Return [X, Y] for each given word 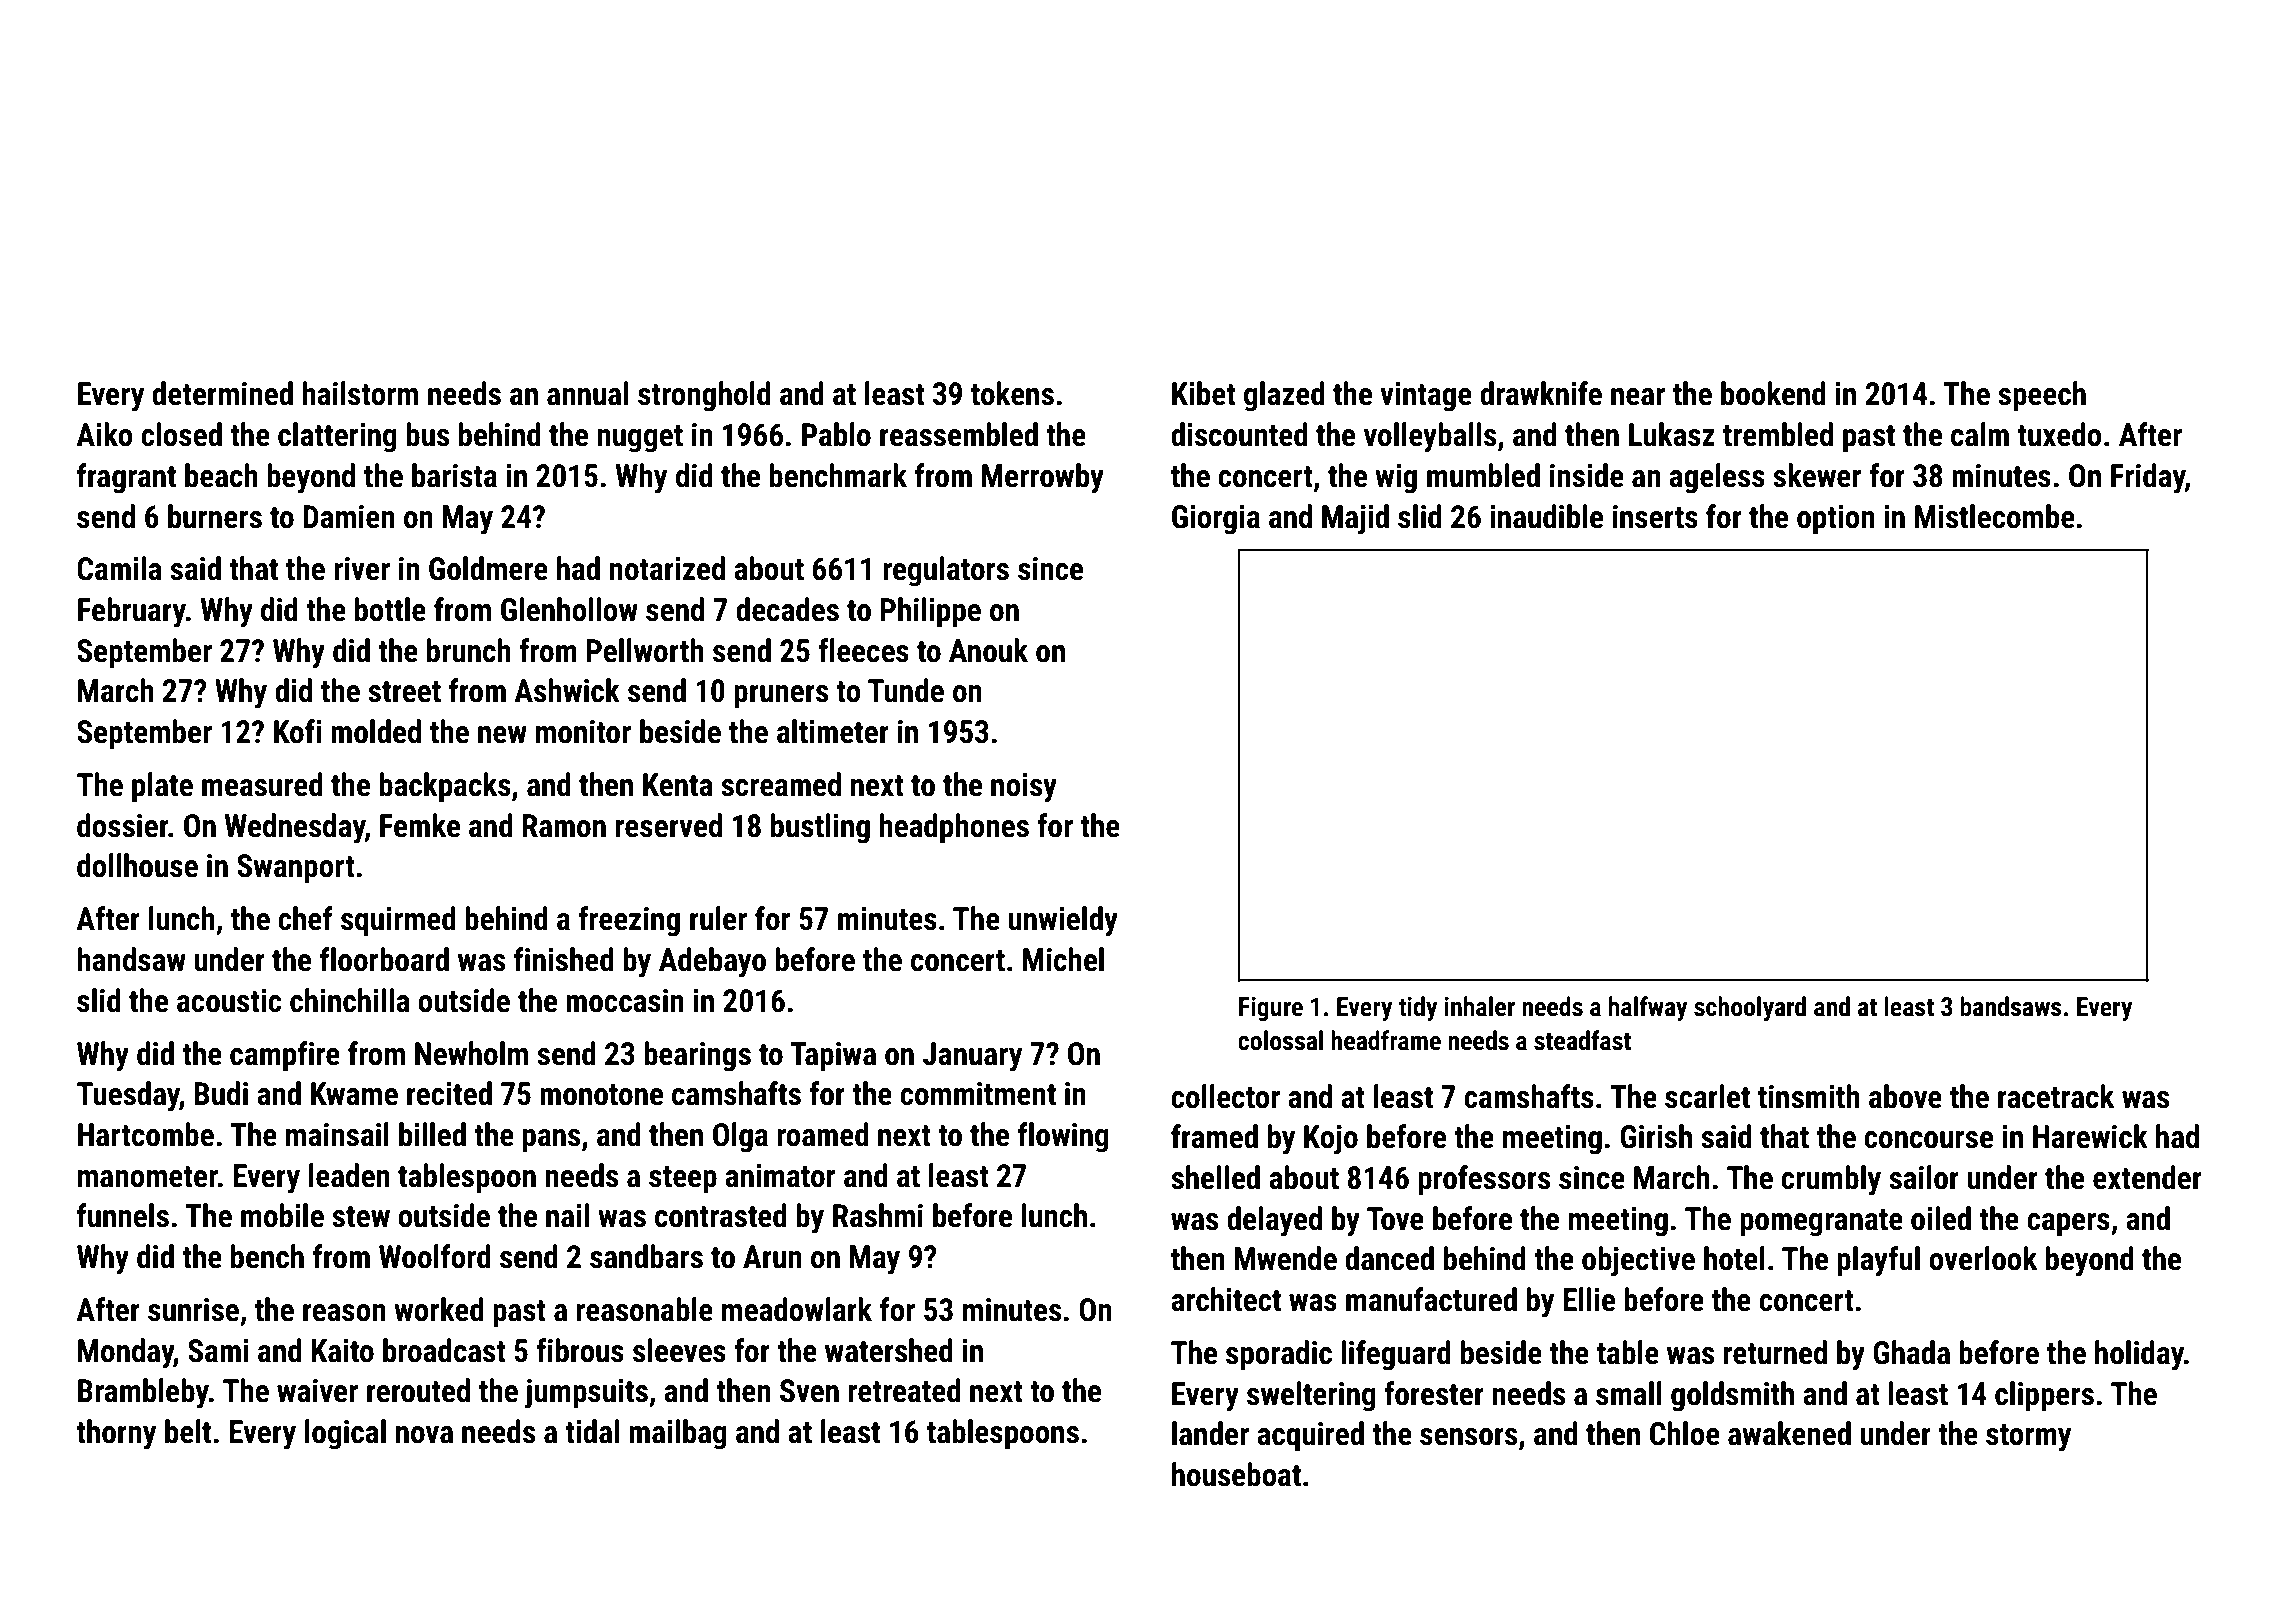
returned [1775, 1352]
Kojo [1331, 1140]
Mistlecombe [1995, 516]
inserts [1655, 517]
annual [587, 393]
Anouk [988, 650]
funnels [123, 1215]
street [404, 692]
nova [424, 1435]
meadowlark [797, 1309]
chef [305, 918]
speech [2042, 396]
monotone [601, 1095]
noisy [1024, 788]
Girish [1656, 1136]
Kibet [1204, 393]
